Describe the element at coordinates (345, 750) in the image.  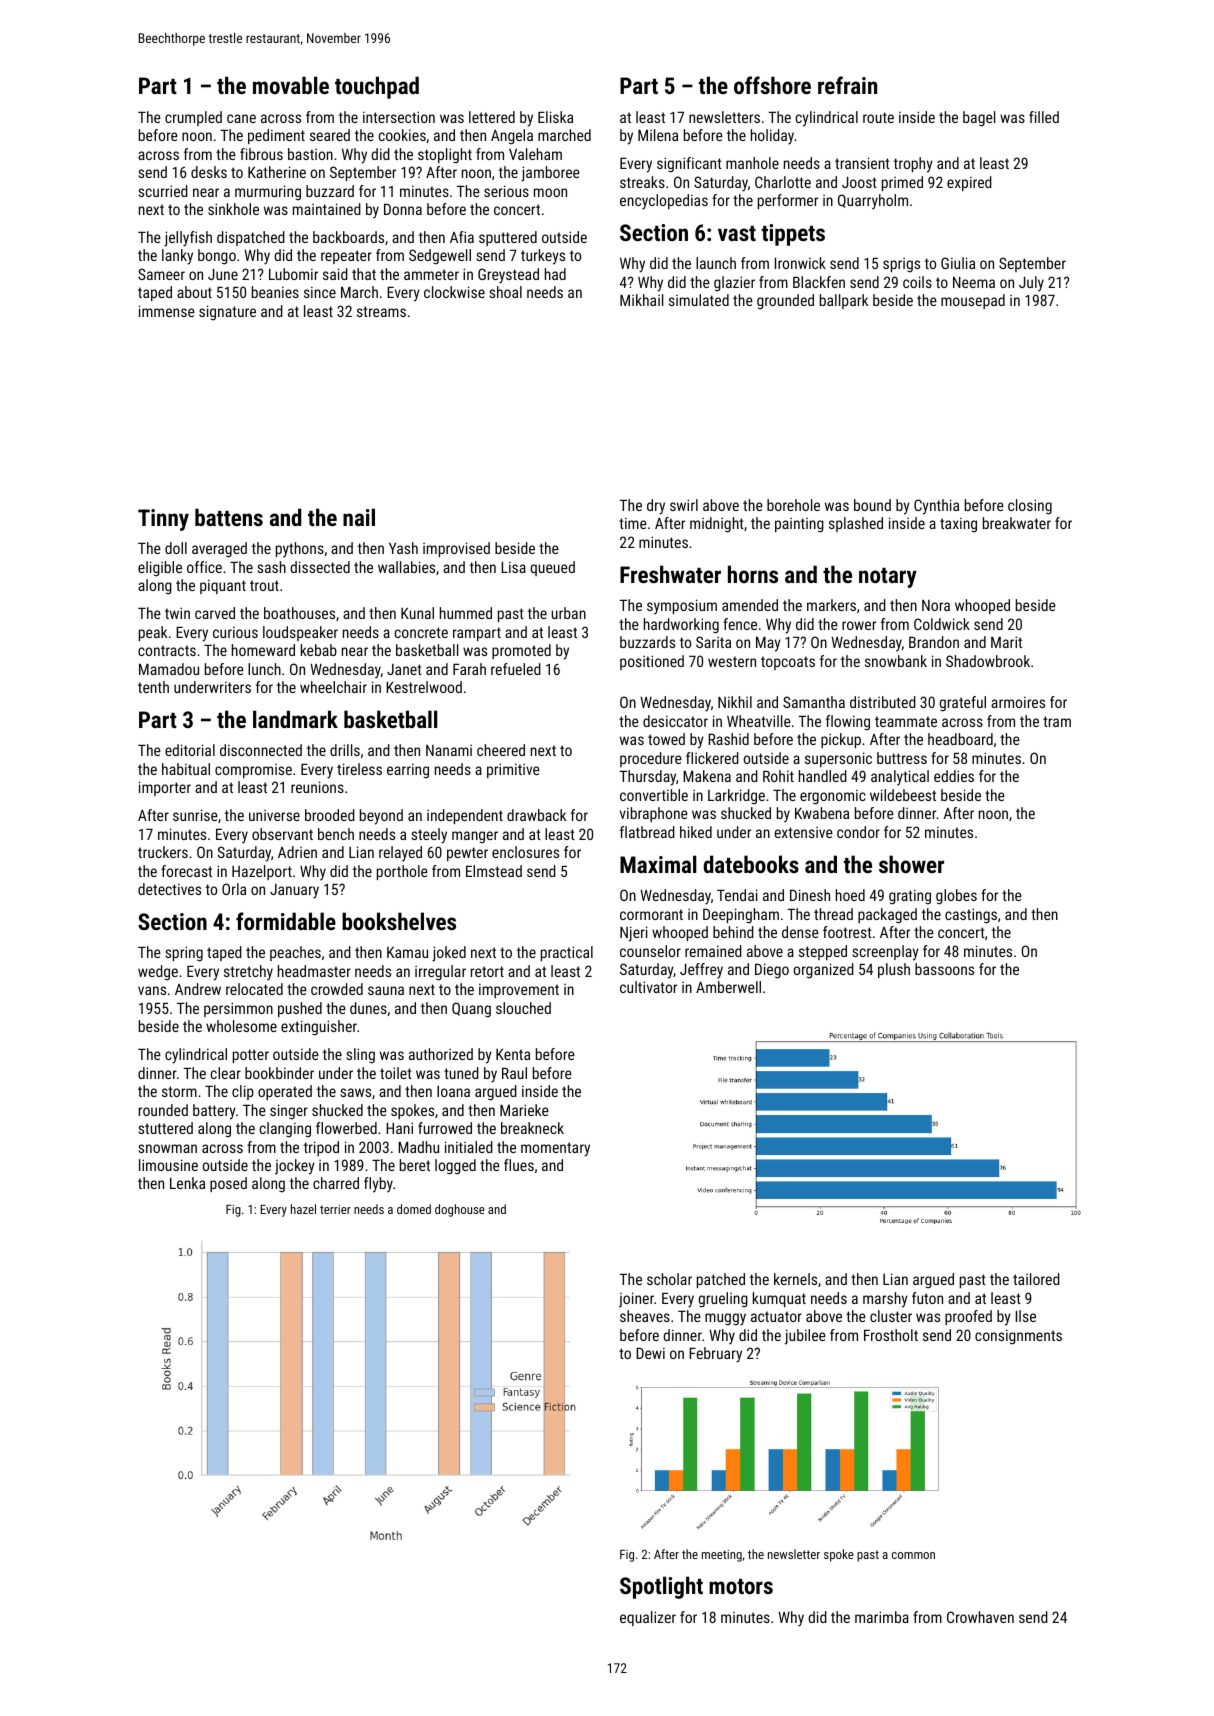
I see `drills` at that location.
